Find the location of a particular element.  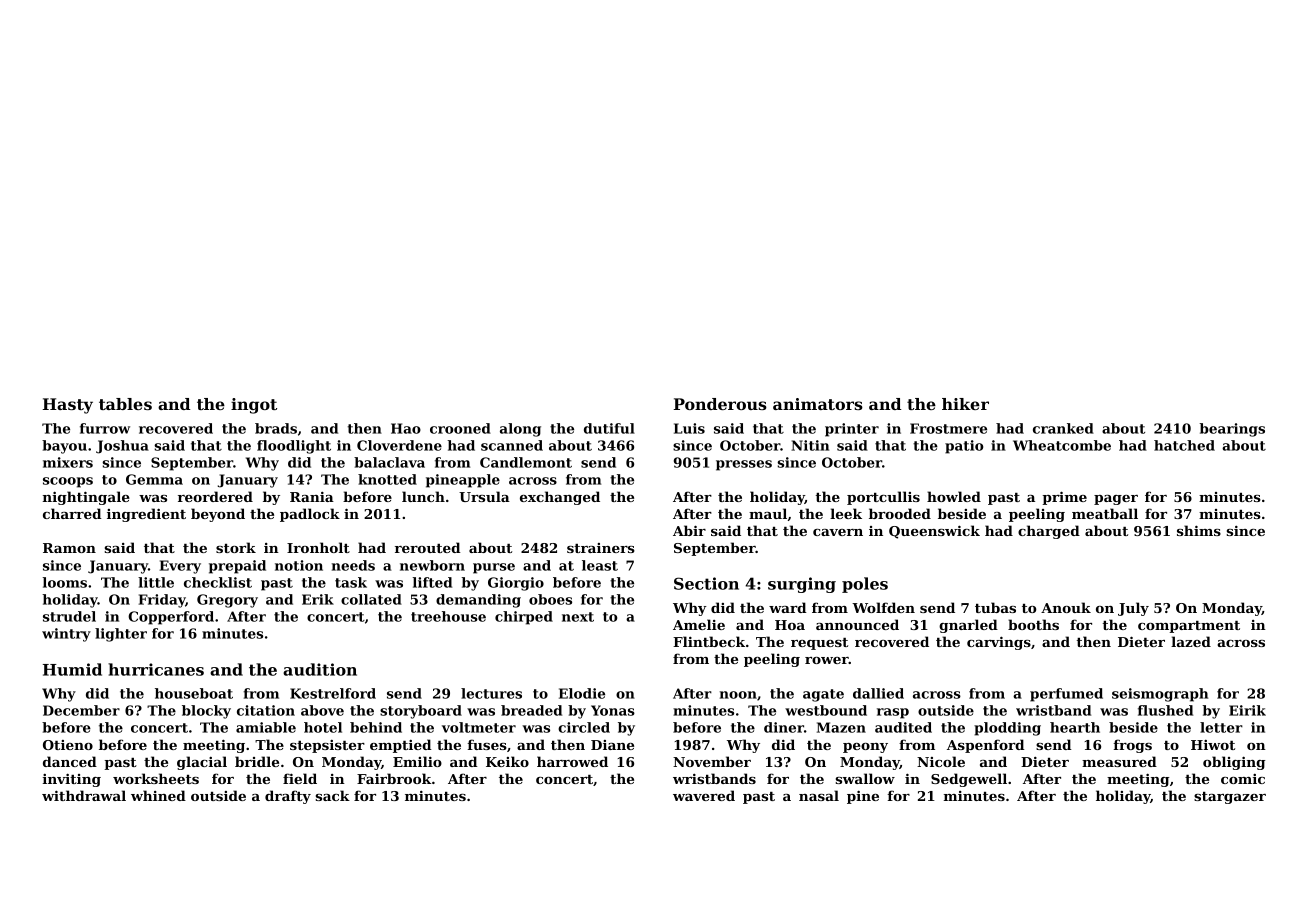

exchanged is located at coordinates (560, 498).
